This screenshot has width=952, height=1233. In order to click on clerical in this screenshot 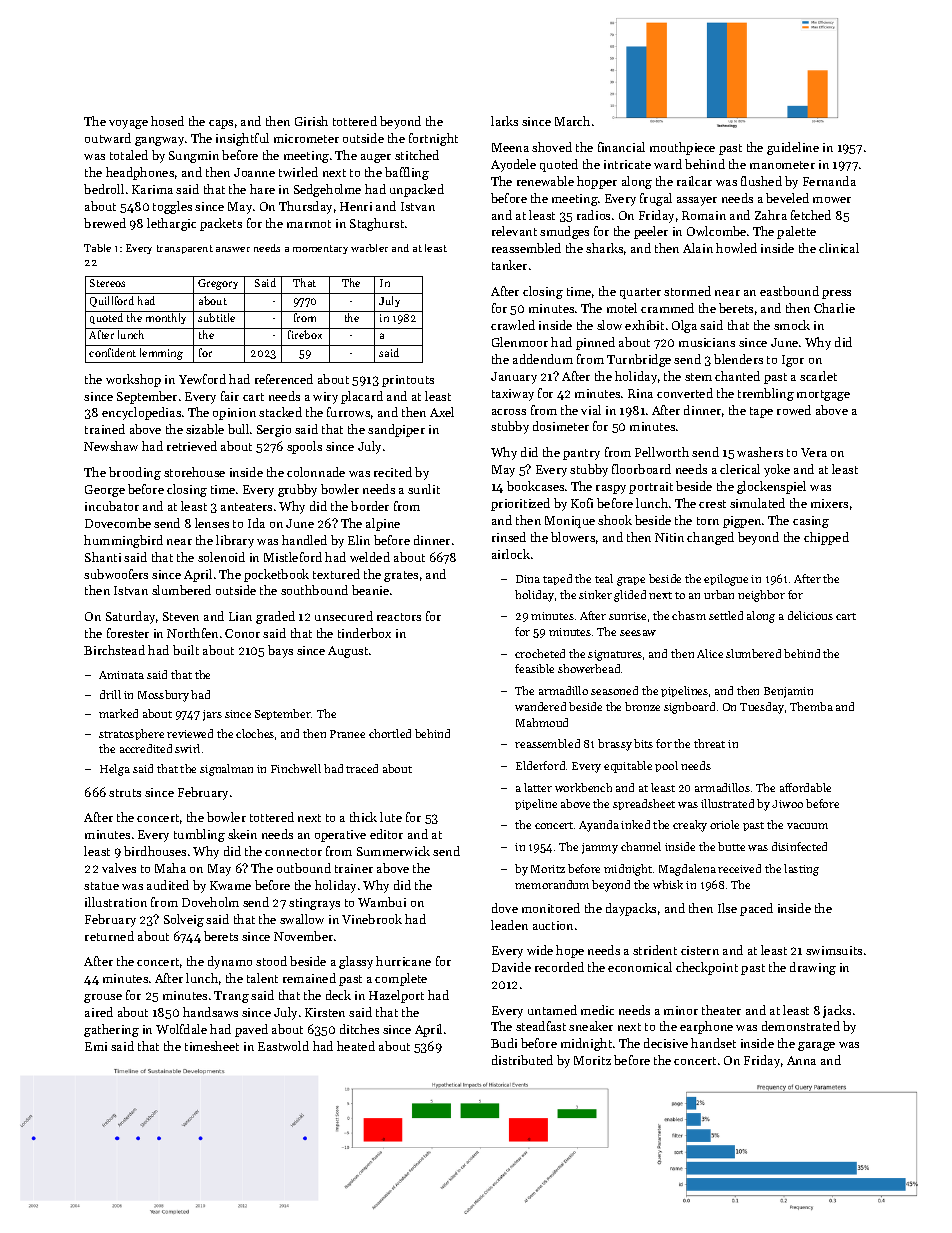, I will do `click(740, 469)`.
